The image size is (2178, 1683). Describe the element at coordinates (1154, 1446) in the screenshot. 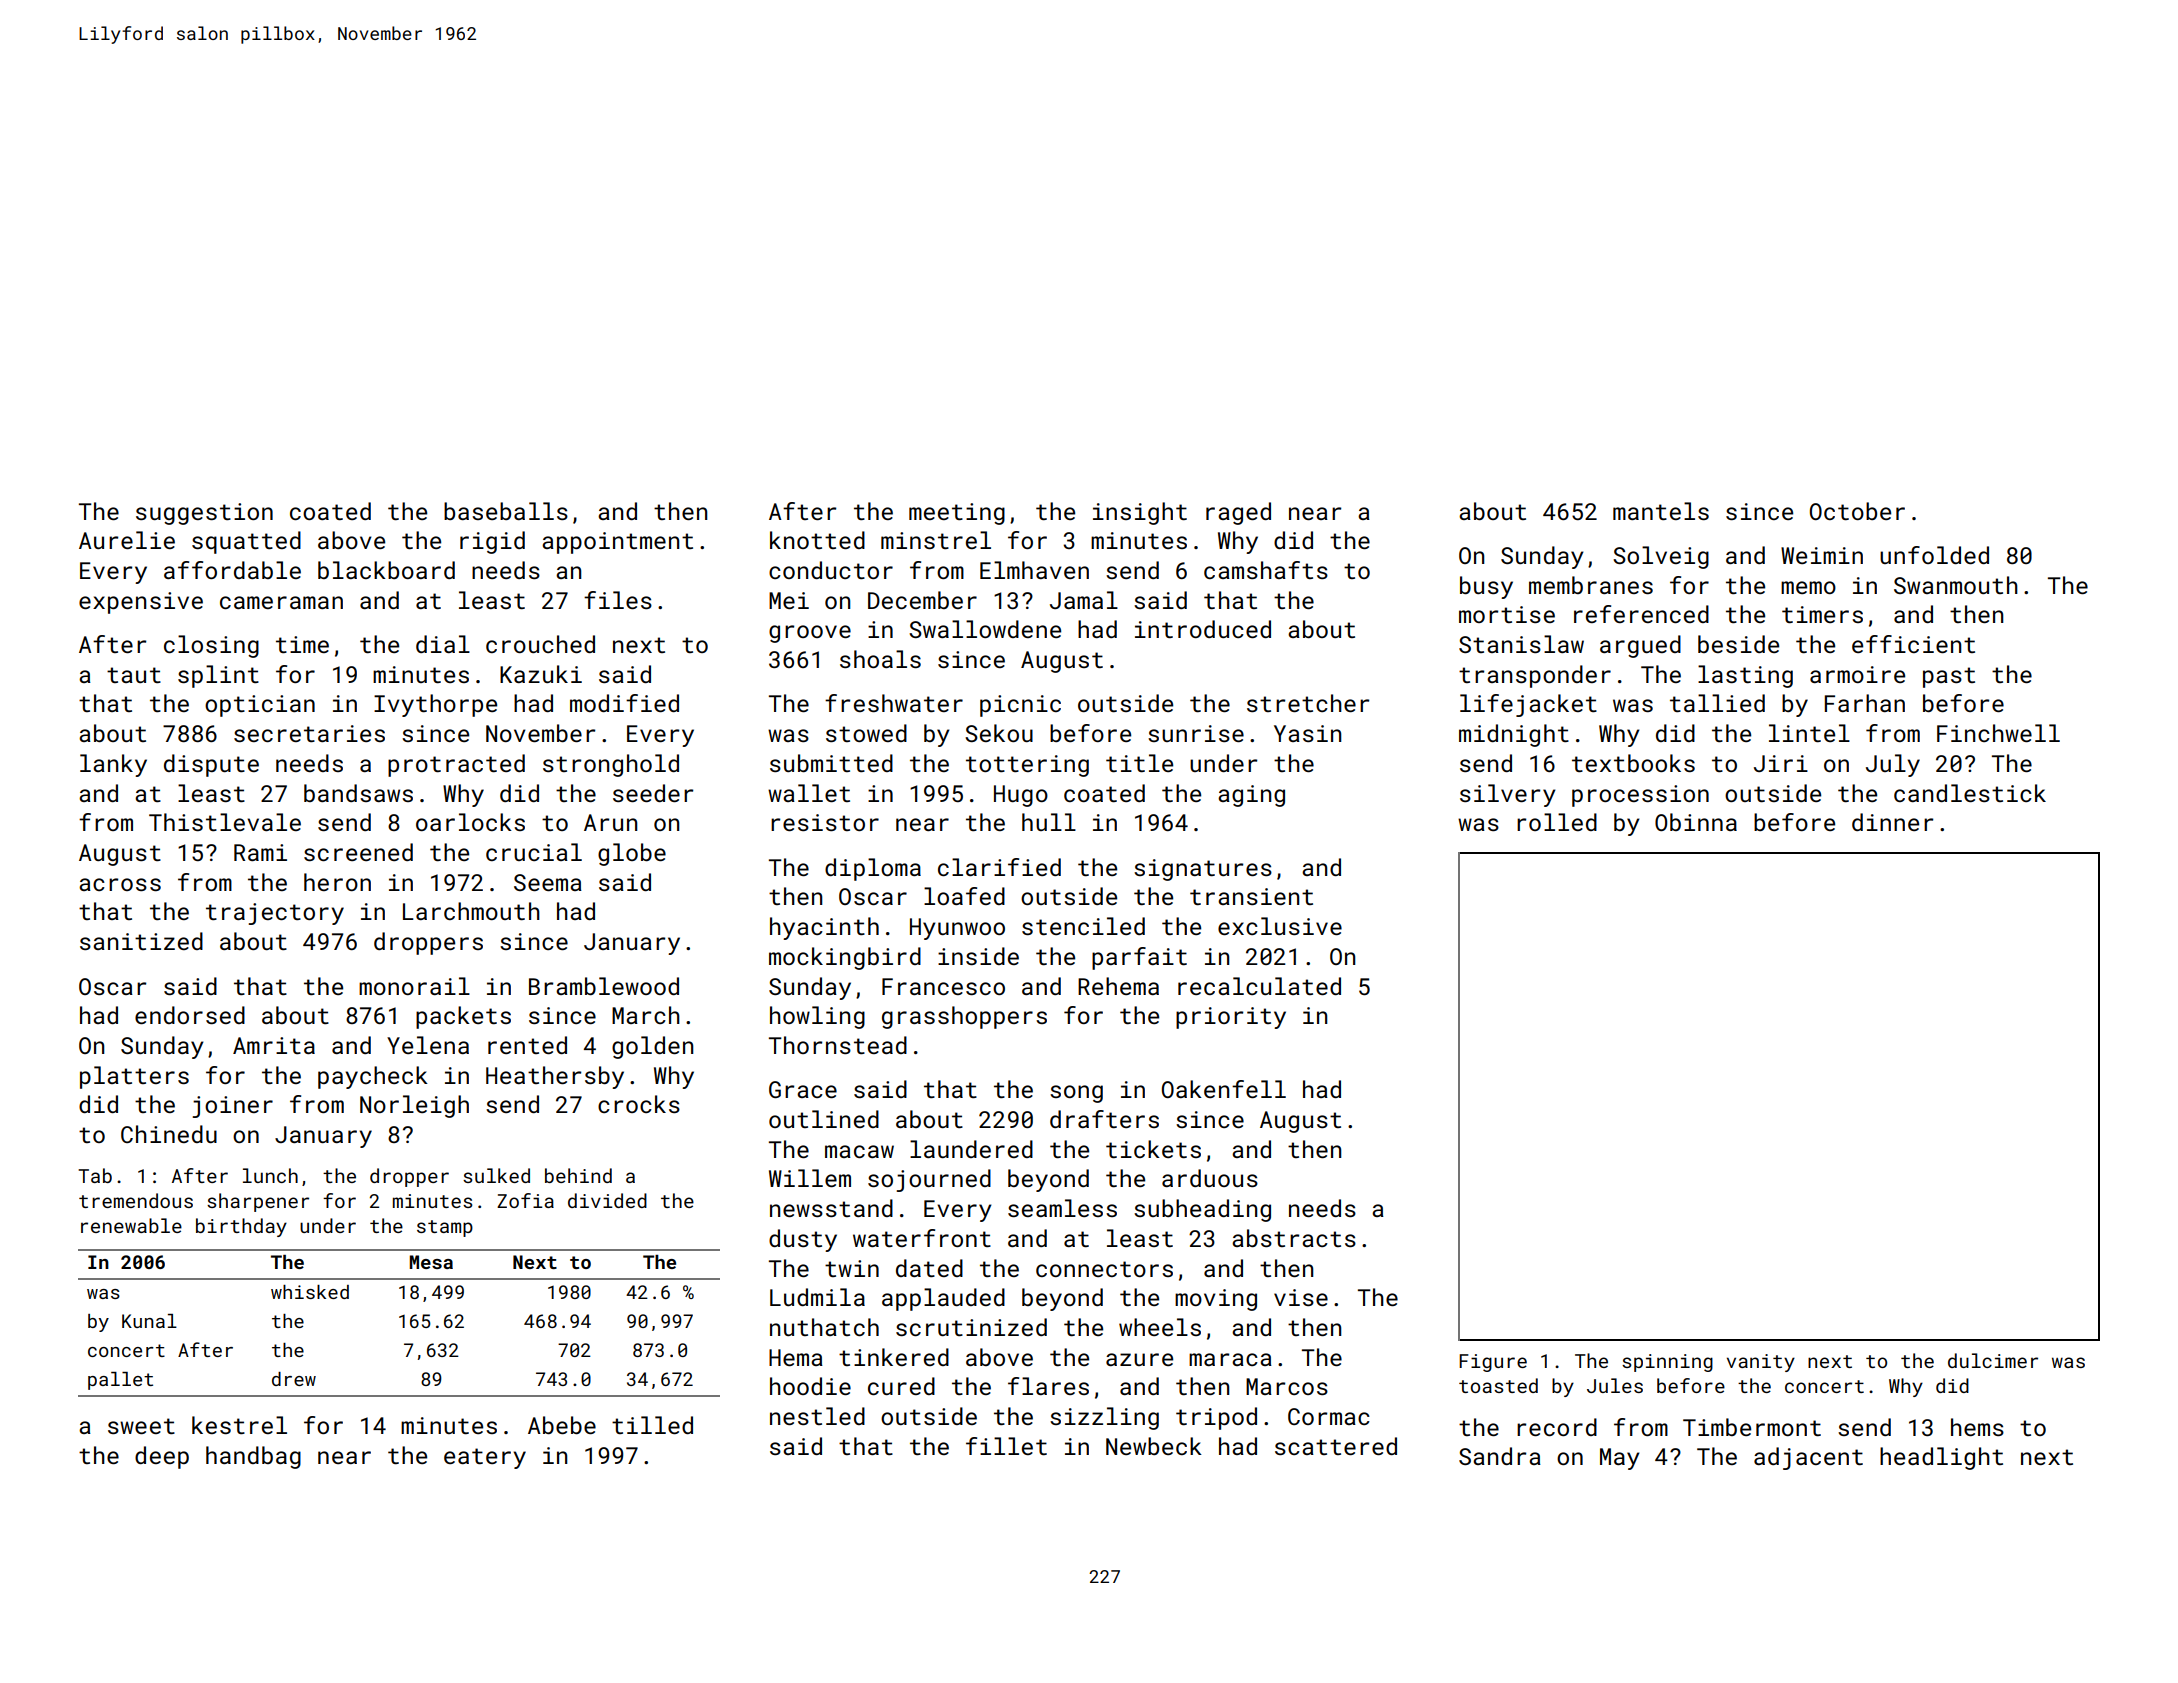

I see `Newbeck` at that location.
